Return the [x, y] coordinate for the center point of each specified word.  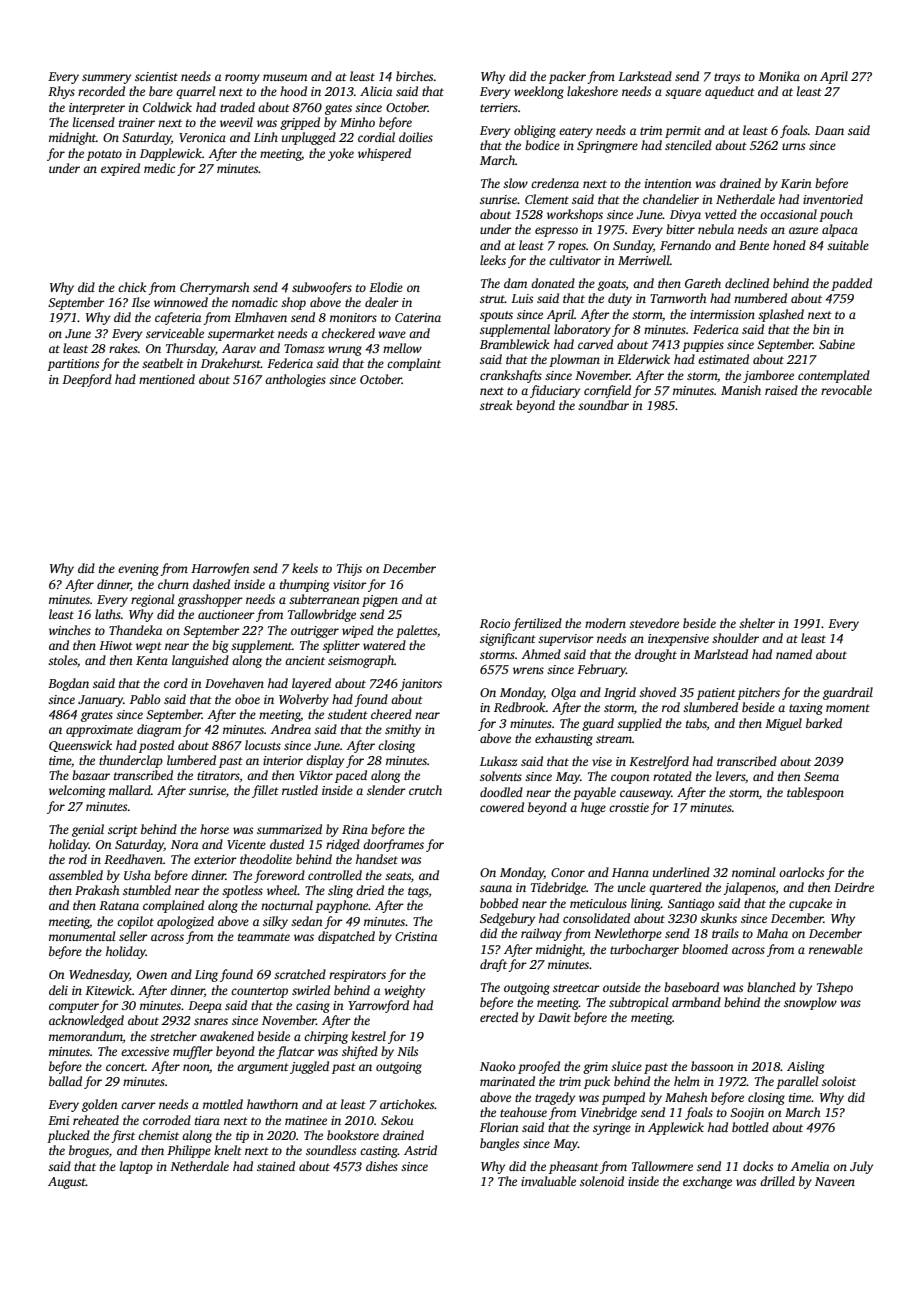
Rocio [495, 623]
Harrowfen [220, 569]
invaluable [548, 1181]
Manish [741, 390]
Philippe [189, 1151]
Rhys [61, 92]
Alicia [376, 91]
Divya [685, 216]
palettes [416, 631]
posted [156, 746]
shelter [757, 623]
